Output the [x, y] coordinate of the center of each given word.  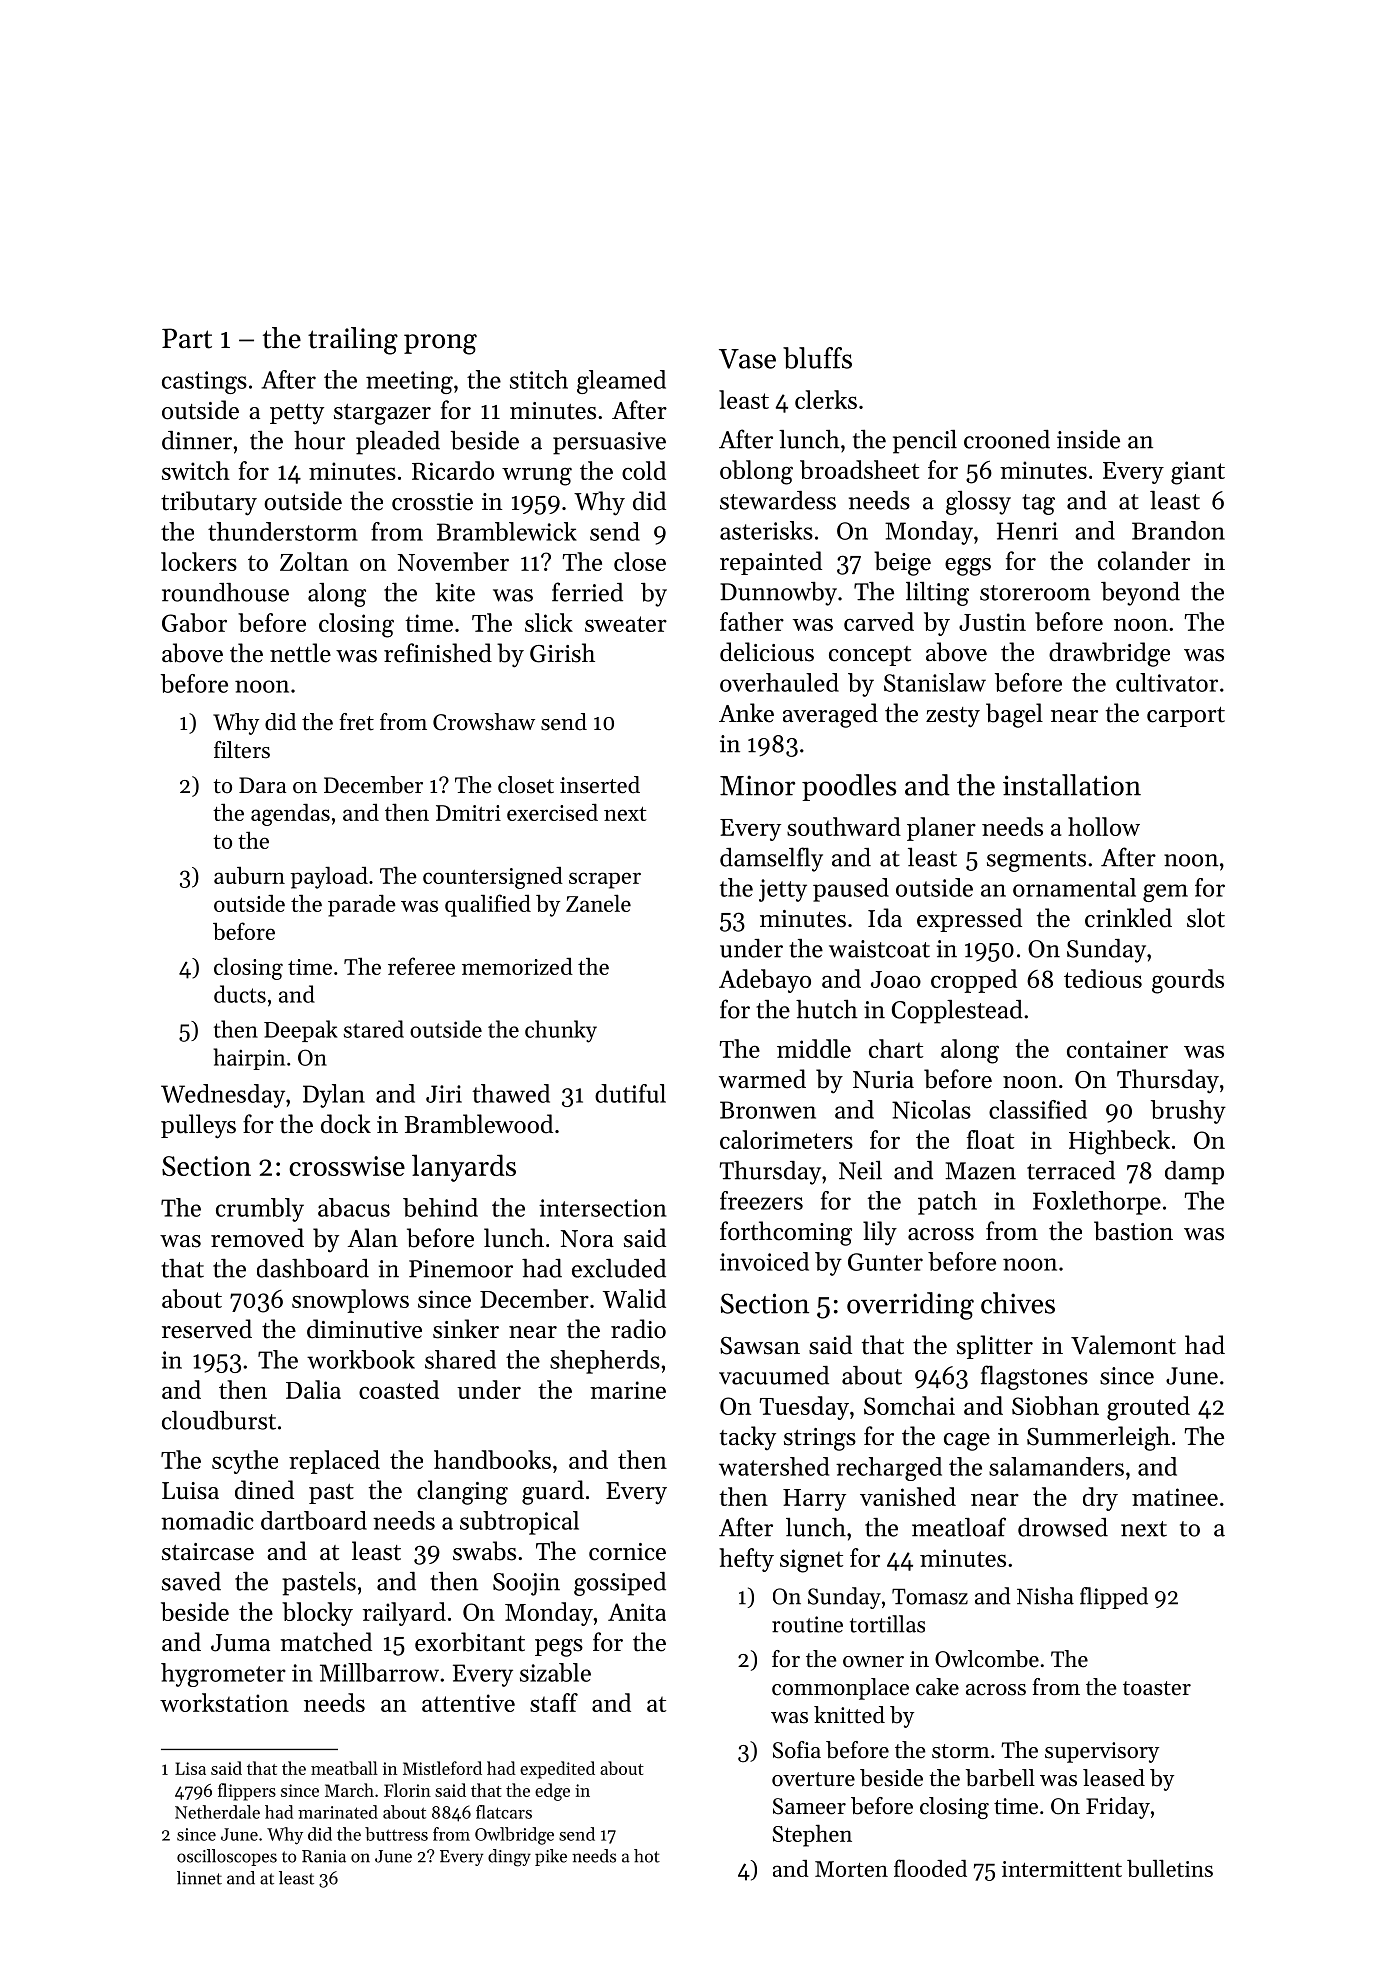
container [1117, 1049]
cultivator [1167, 682]
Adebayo [765, 981]
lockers [199, 561]
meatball [344, 1768]
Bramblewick [507, 531]
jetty [783, 890]
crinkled [1128, 918]
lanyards [464, 1168]
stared [374, 1029]
